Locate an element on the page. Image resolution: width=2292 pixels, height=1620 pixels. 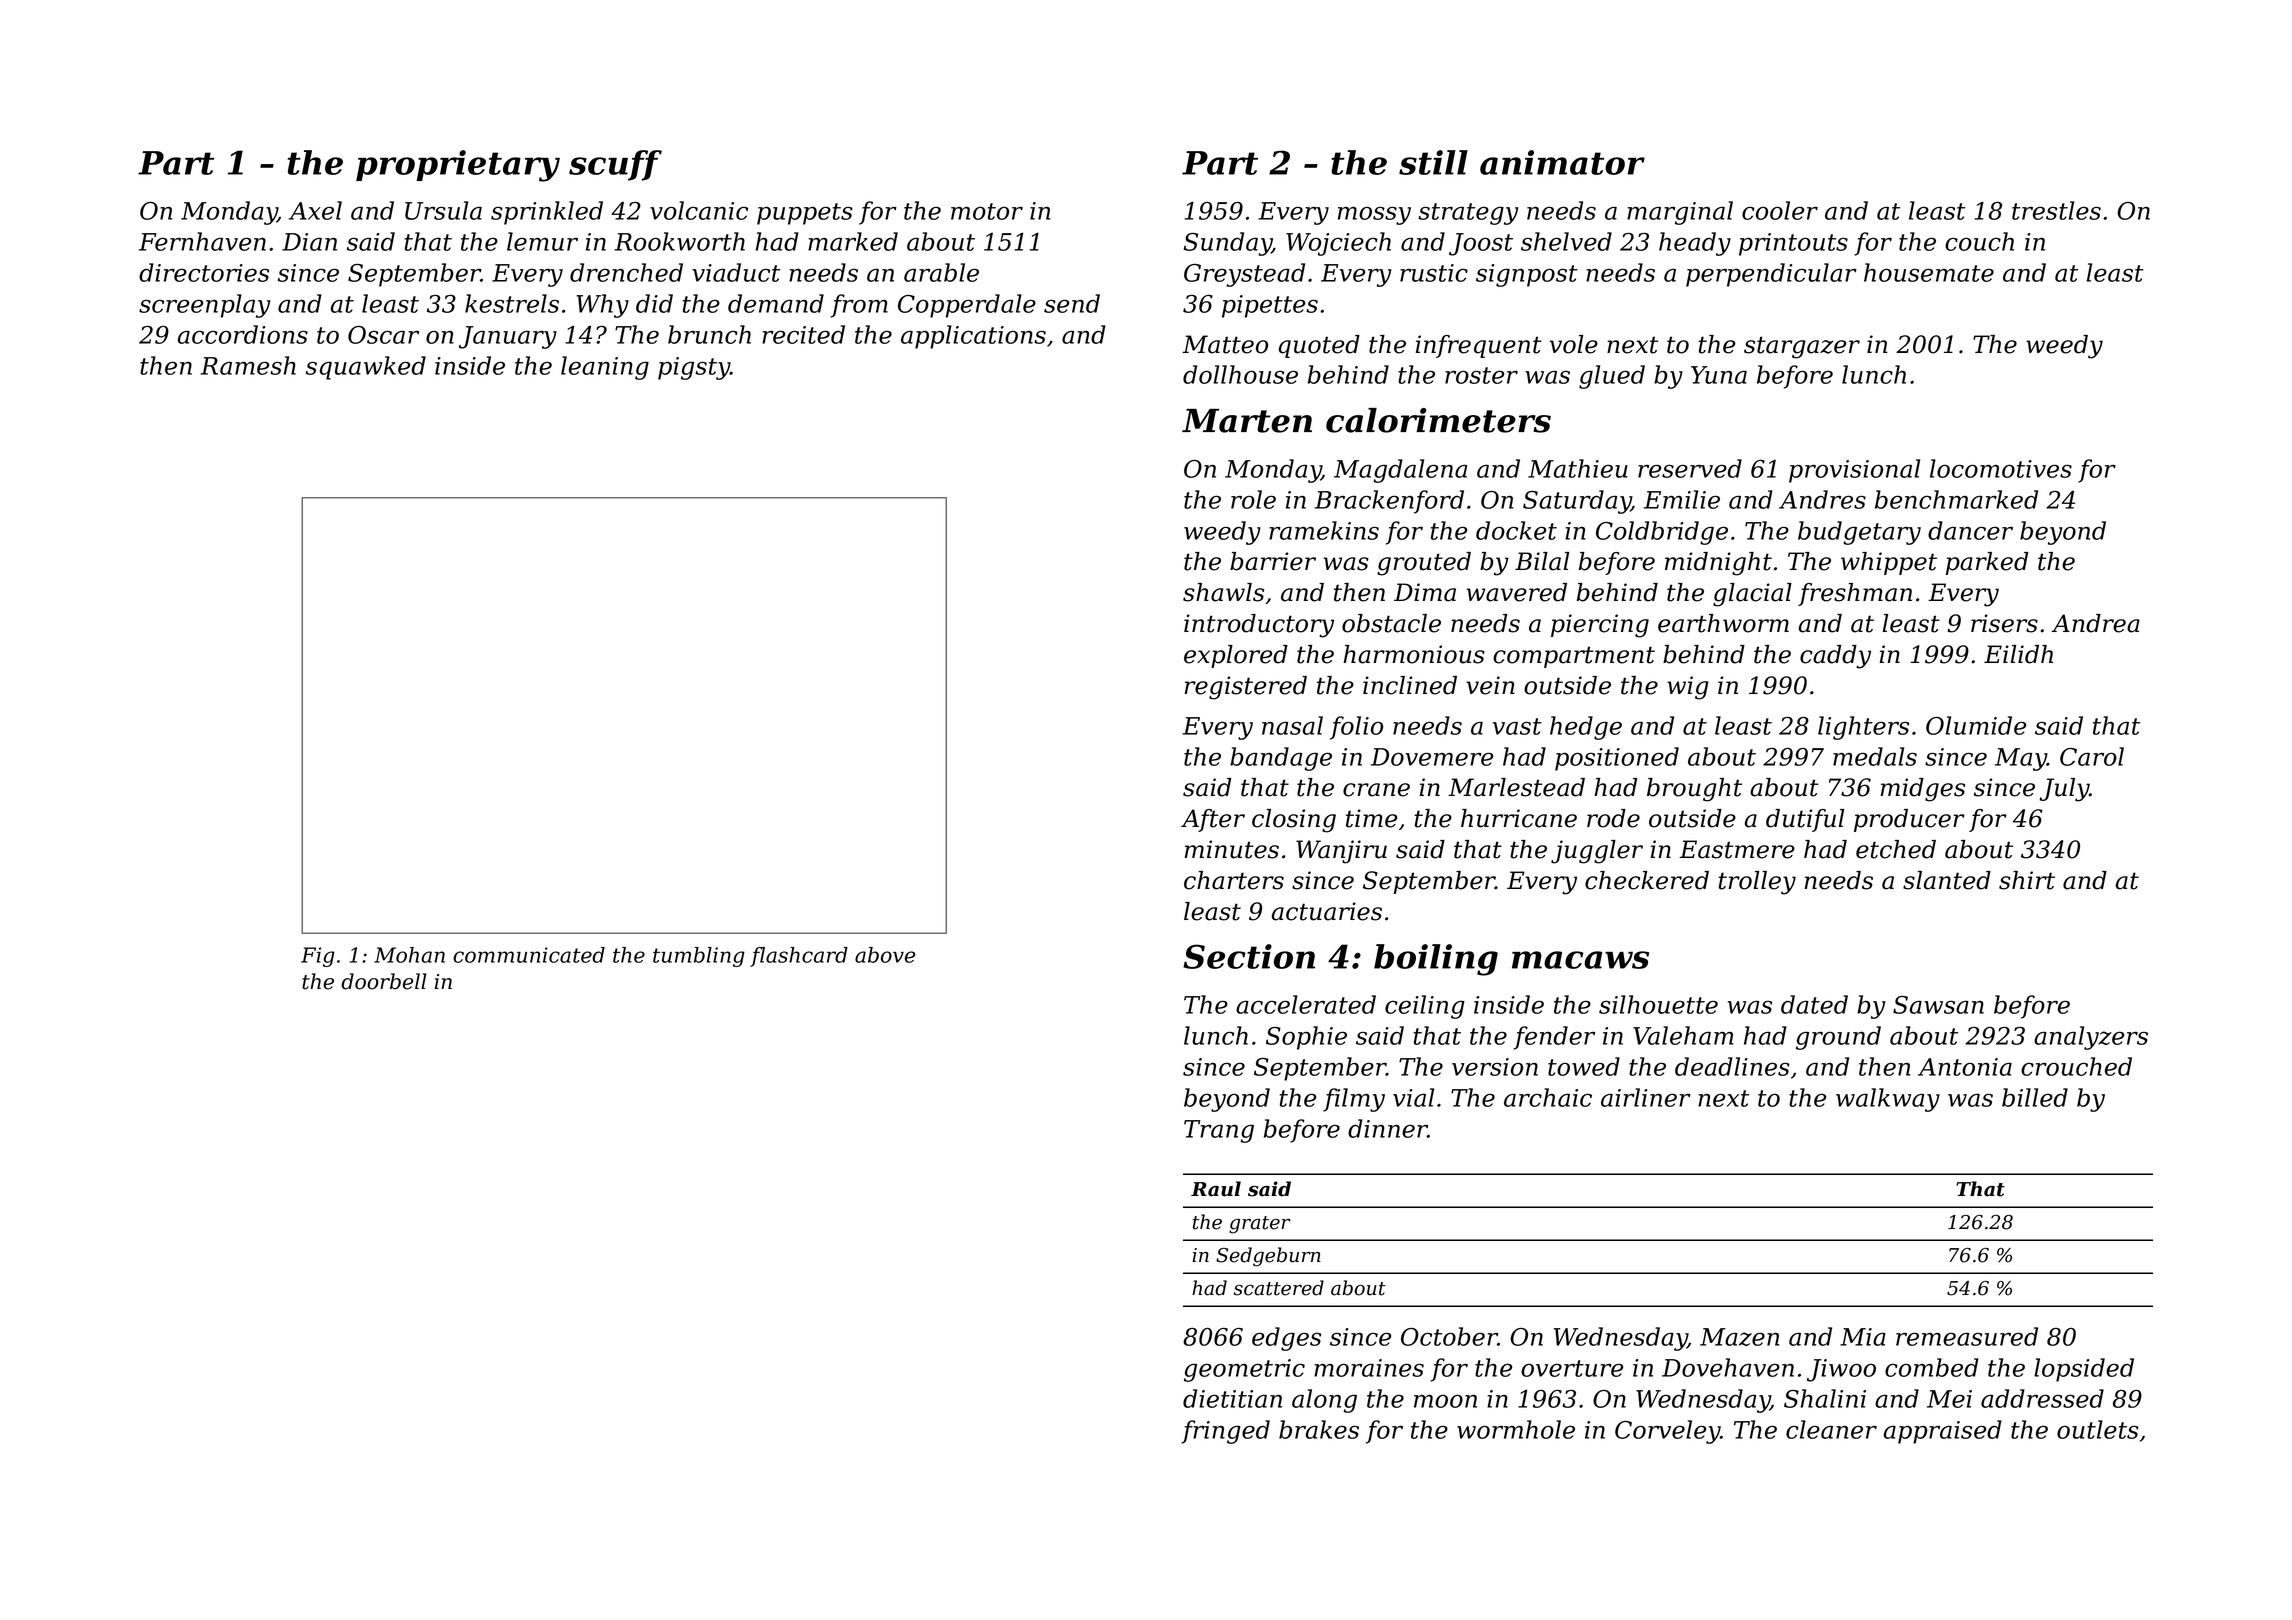
outlets is located at coordinates (2098, 1429).
